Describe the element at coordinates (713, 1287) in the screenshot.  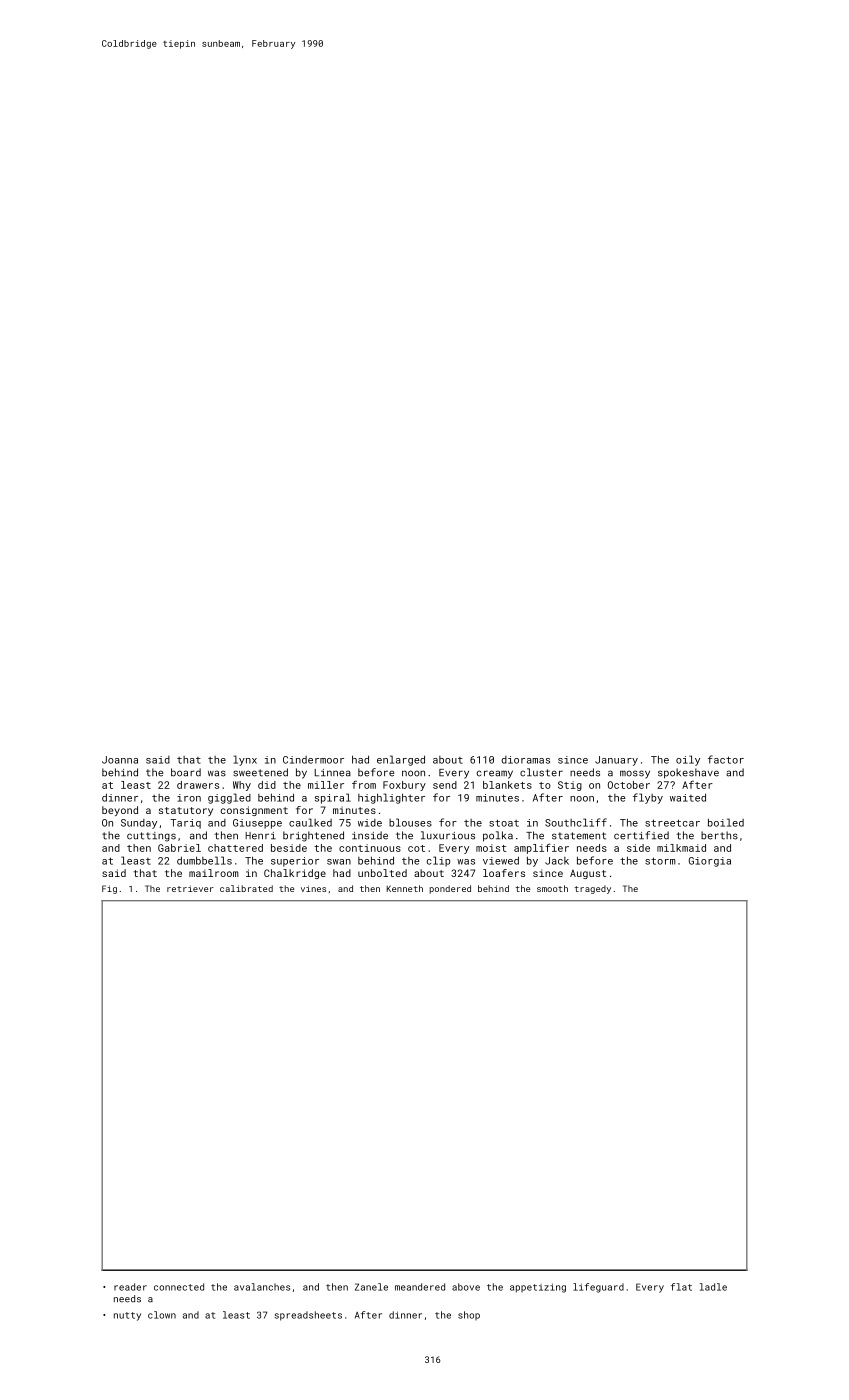
I see `ladle` at that location.
